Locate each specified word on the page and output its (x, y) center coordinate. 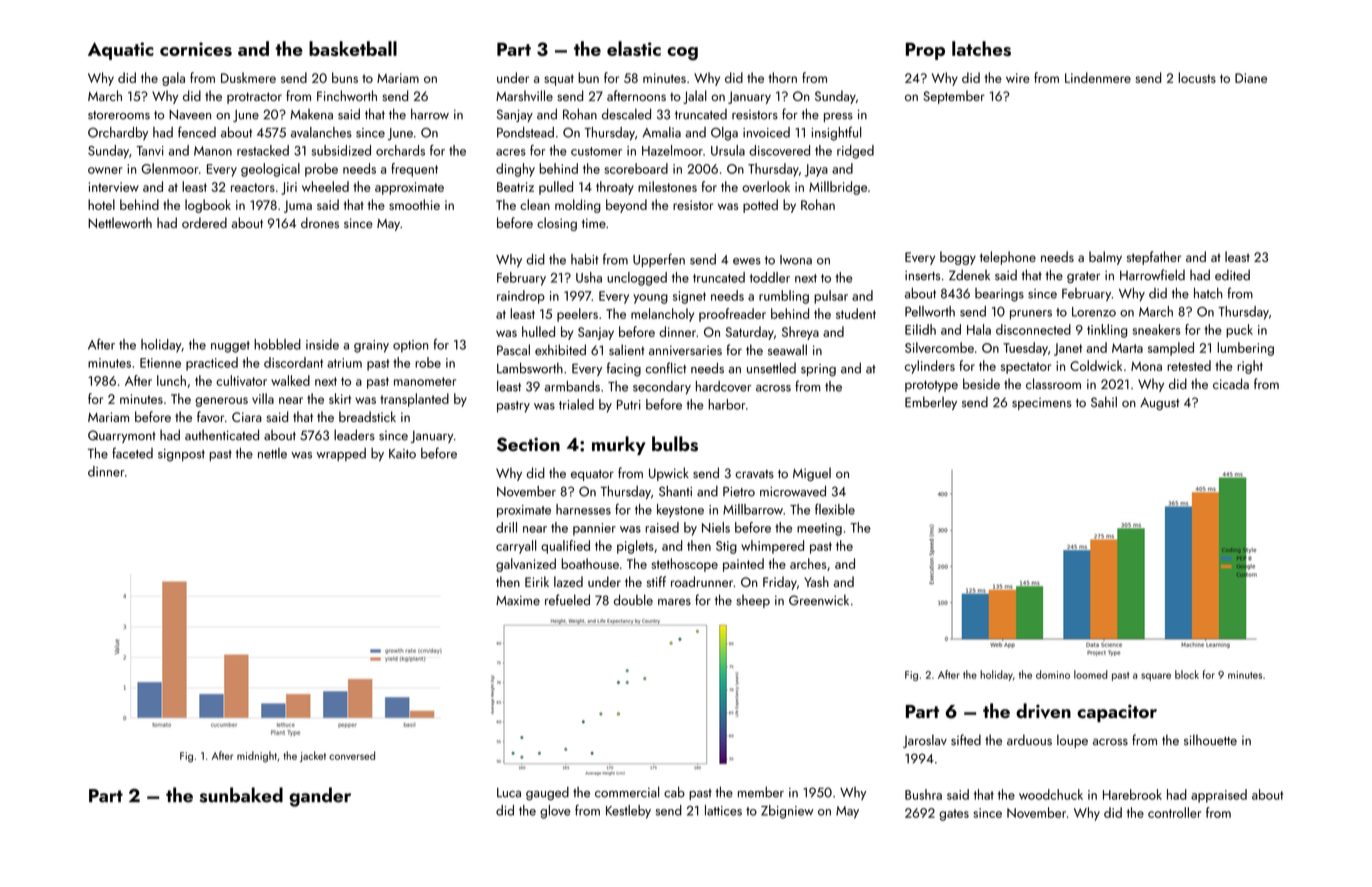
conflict (666, 368)
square (1156, 677)
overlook (766, 186)
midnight (257, 757)
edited (1232, 275)
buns (345, 77)
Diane (1251, 78)
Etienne (160, 363)
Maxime (518, 601)
